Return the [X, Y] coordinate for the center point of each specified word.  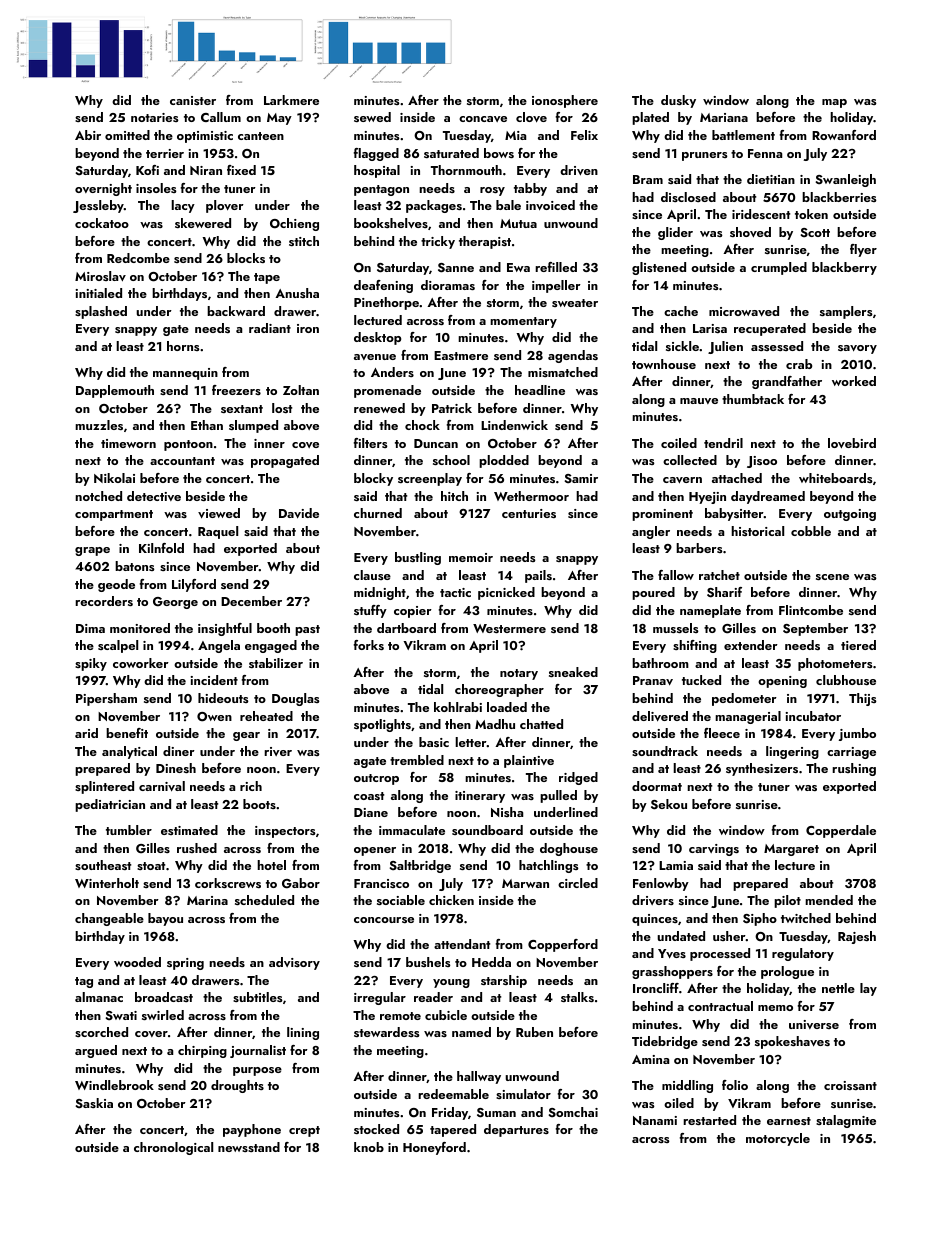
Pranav [653, 681]
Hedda [491, 962]
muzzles [99, 425]
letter [471, 742]
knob [369, 1147]
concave [483, 119]
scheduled [264, 900]
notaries [155, 117]
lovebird [852, 443]
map [834, 103]
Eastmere [461, 355]
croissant [850, 1085]
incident [214, 680]
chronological [173, 1148]
